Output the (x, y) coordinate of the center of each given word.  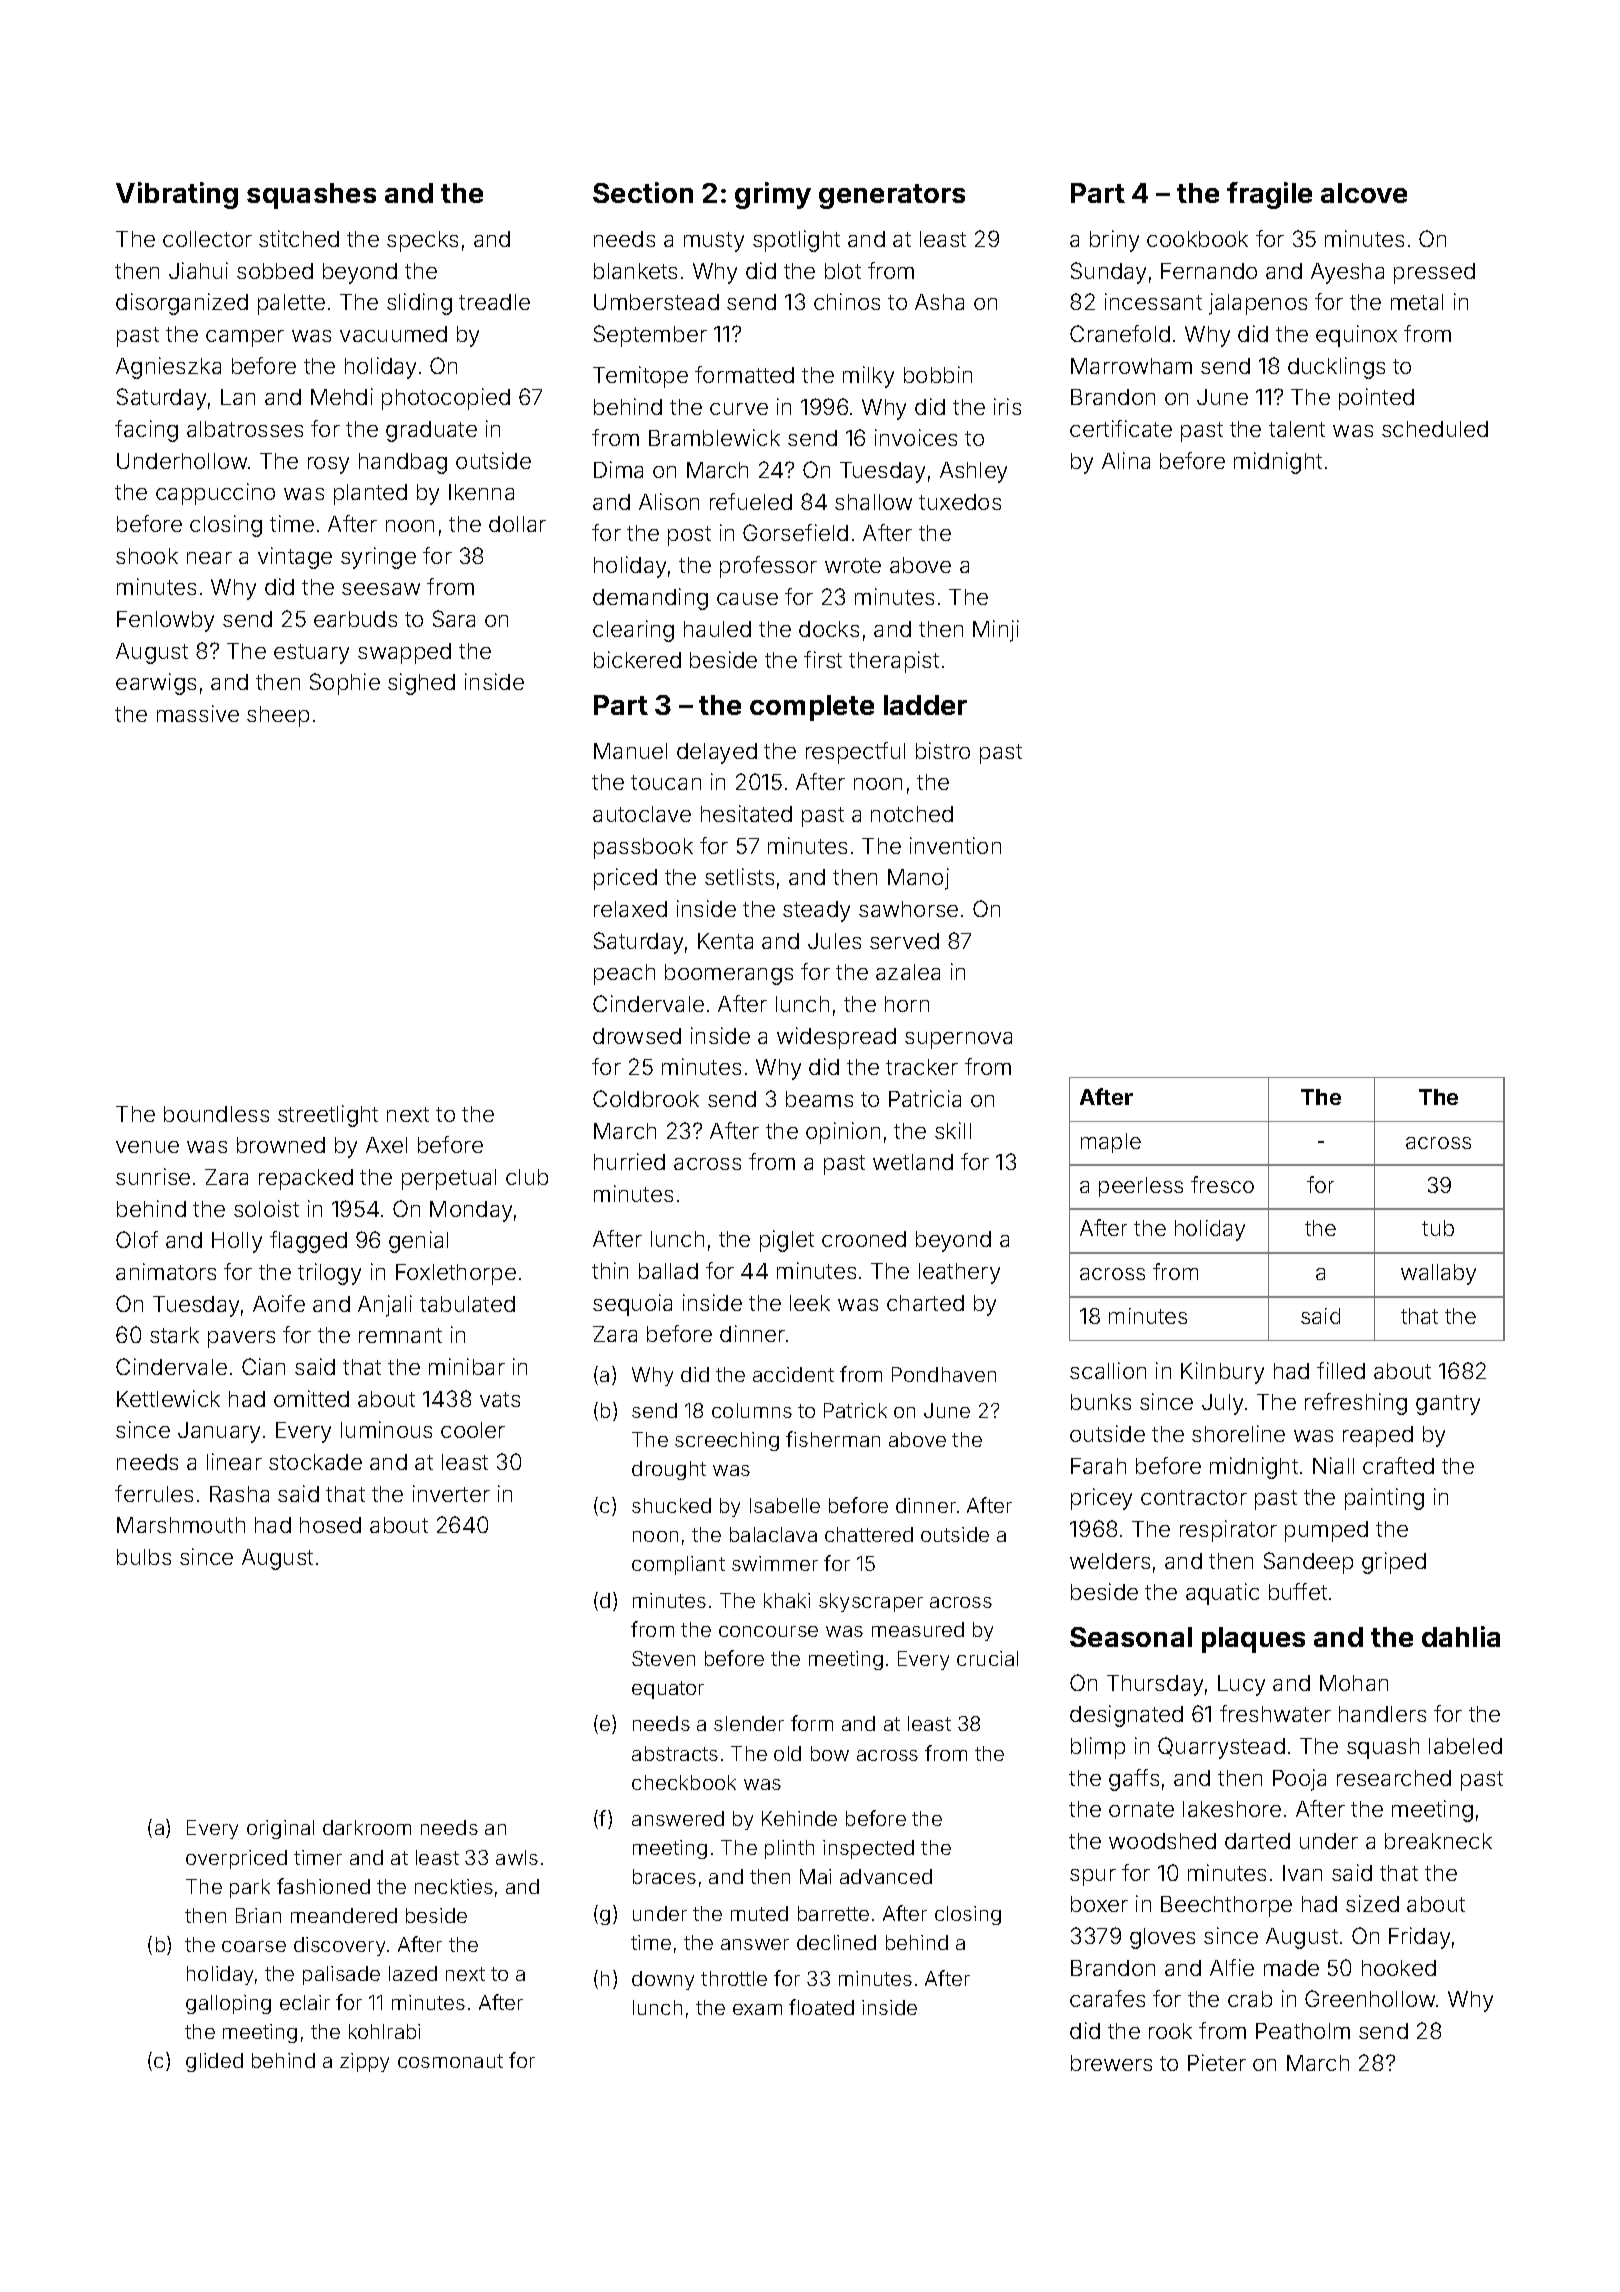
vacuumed (393, 334)
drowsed (637, 1036)
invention (955, 845)
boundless (216, 1114)
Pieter (1217, 2062)
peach (624, 974)
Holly (237, 1242)
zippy (364, 2062)
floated (821, 2007)
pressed (1434, 273)
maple (1111, 1143)
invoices (916, 437)
